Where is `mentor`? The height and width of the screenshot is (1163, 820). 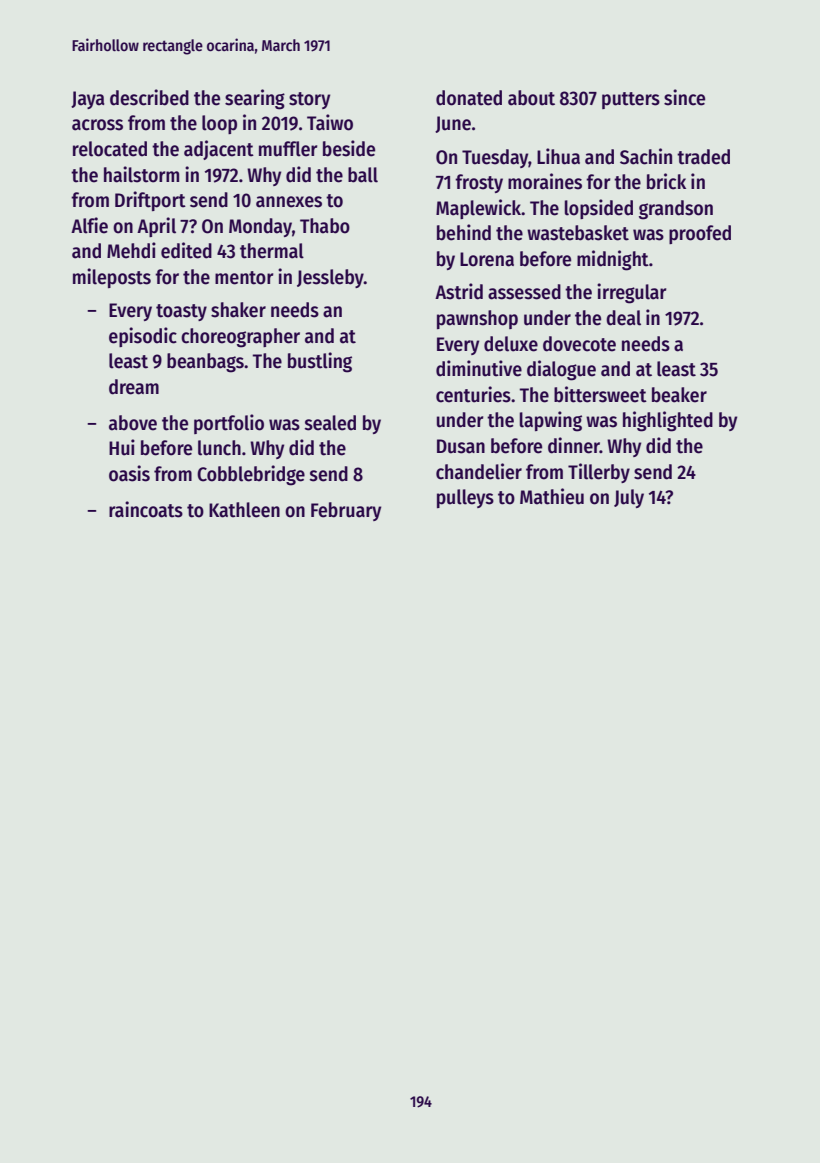 mentor is located at coordinates (244, 278).
